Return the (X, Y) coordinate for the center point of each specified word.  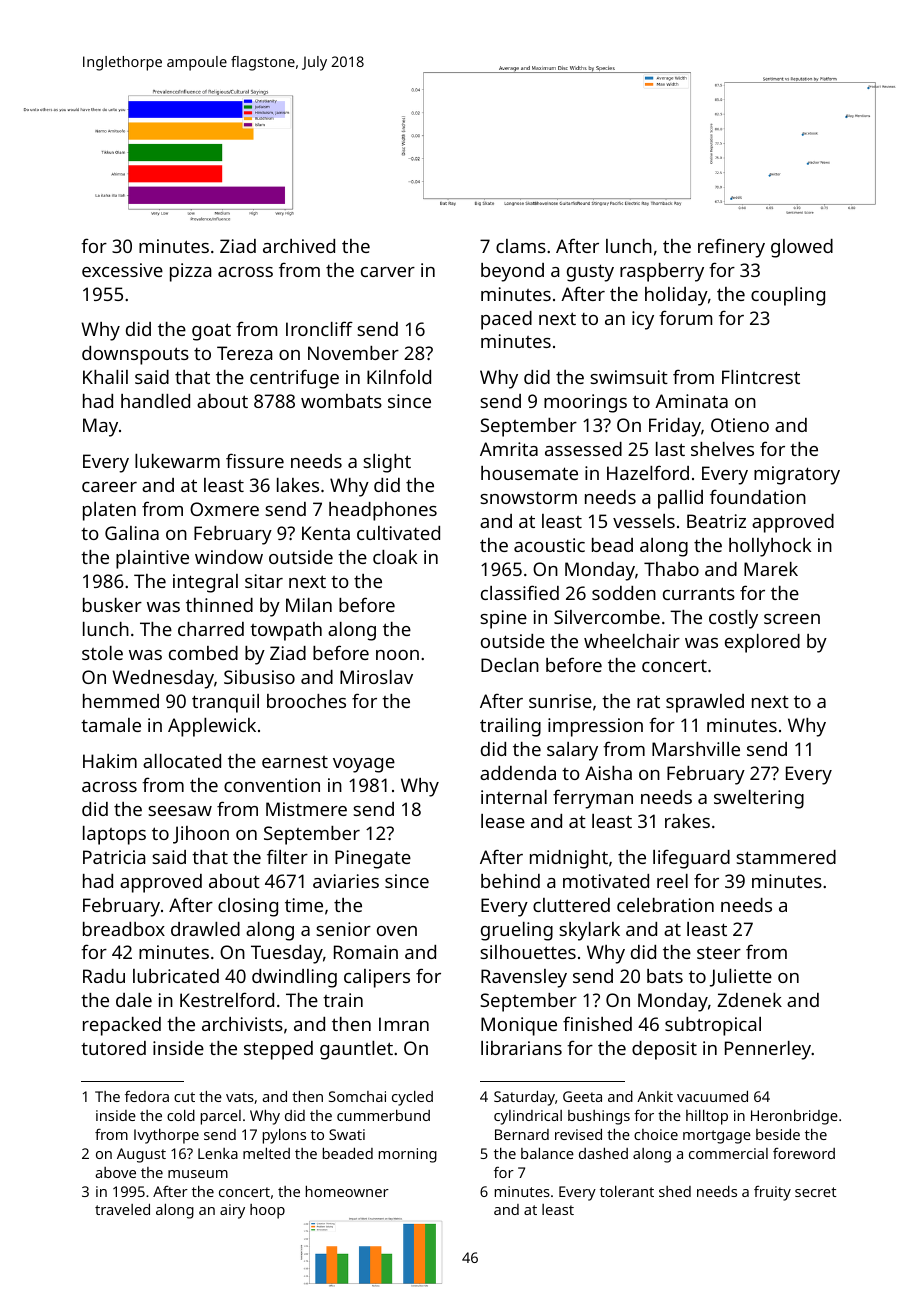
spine (503, 619)
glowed (802, 248)
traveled (122, 1209)
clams (521, 246)
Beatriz (716, 521)
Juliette (741, 978)
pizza (190, 272)
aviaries (346, 881)
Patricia (114, 857)
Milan (309, 605)
